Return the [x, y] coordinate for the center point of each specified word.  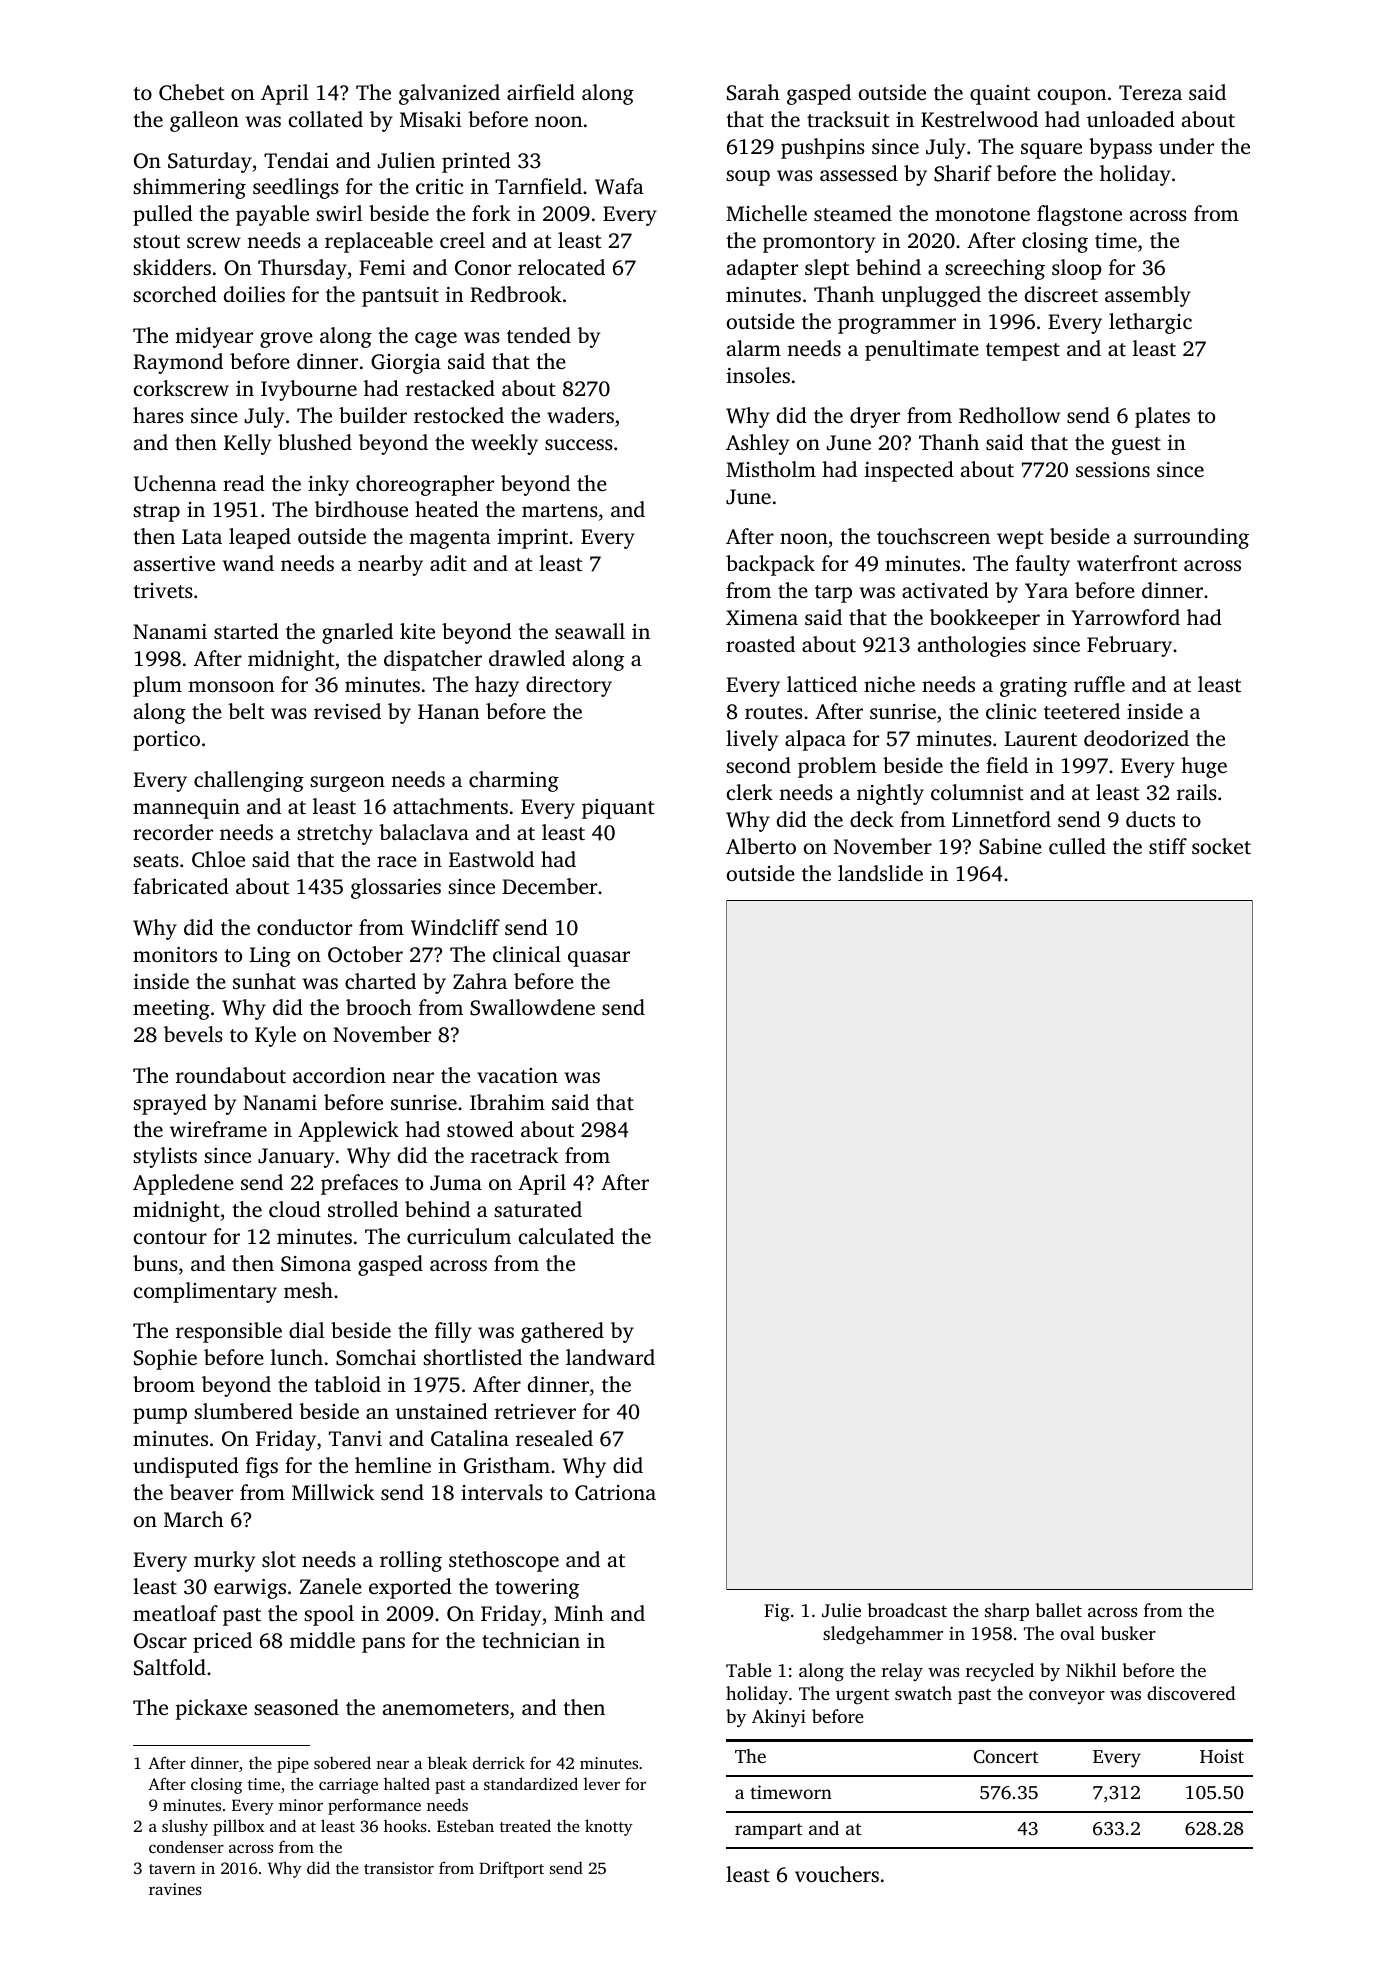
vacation [517, 1075]
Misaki [431, 119]
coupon [1072, 97]
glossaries [396, 888]
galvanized [449, 94]
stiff [1168, 846]
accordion [339, 1075]
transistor [399, 1868]
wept [1020, 540]
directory [569, 686]
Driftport [511, 1869]
